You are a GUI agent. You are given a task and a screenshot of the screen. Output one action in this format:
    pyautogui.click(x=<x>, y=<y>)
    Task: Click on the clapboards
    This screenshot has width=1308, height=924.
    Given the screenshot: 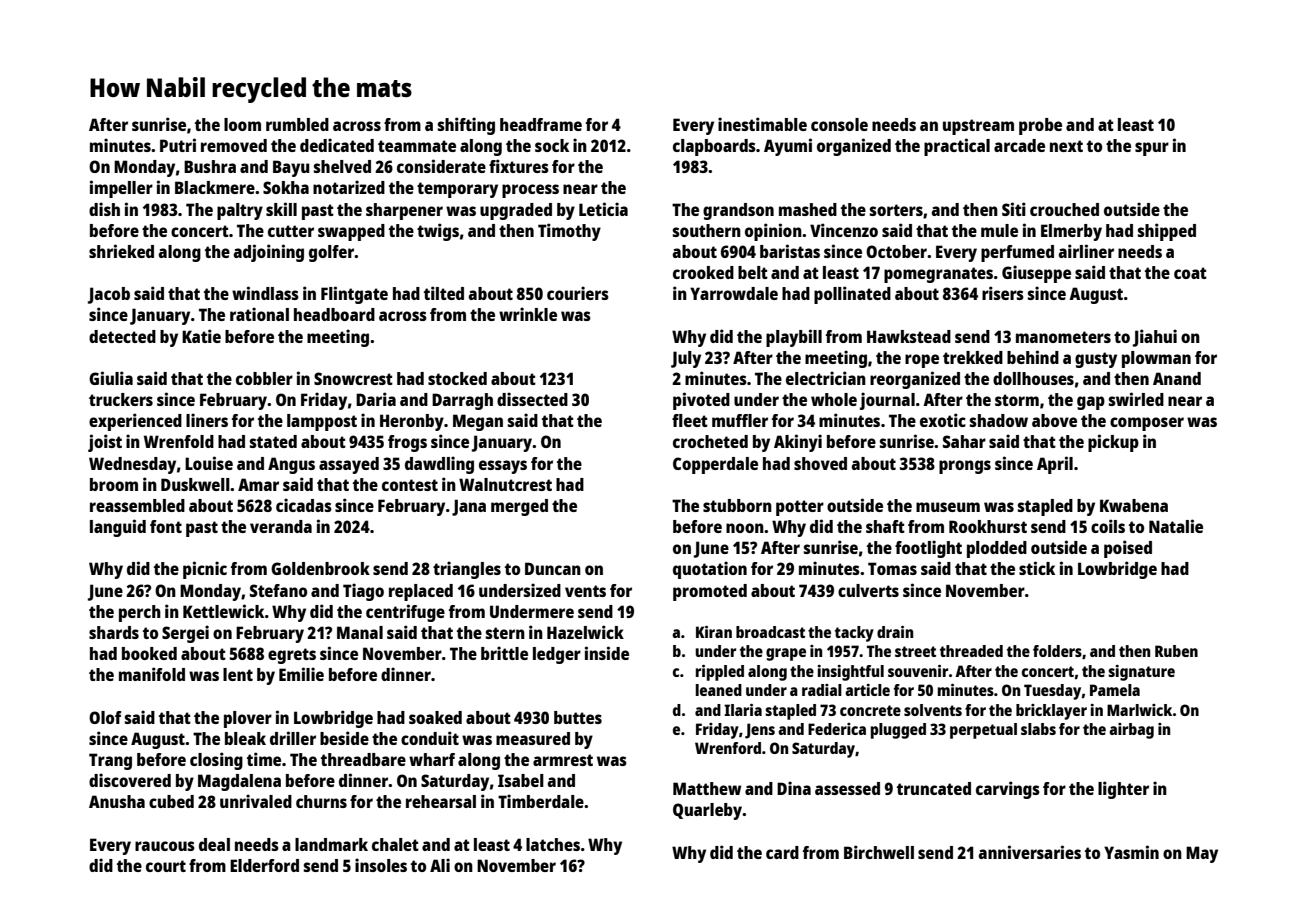 What is the action you would take?
    pyautogui.click(x=714, y=147)
